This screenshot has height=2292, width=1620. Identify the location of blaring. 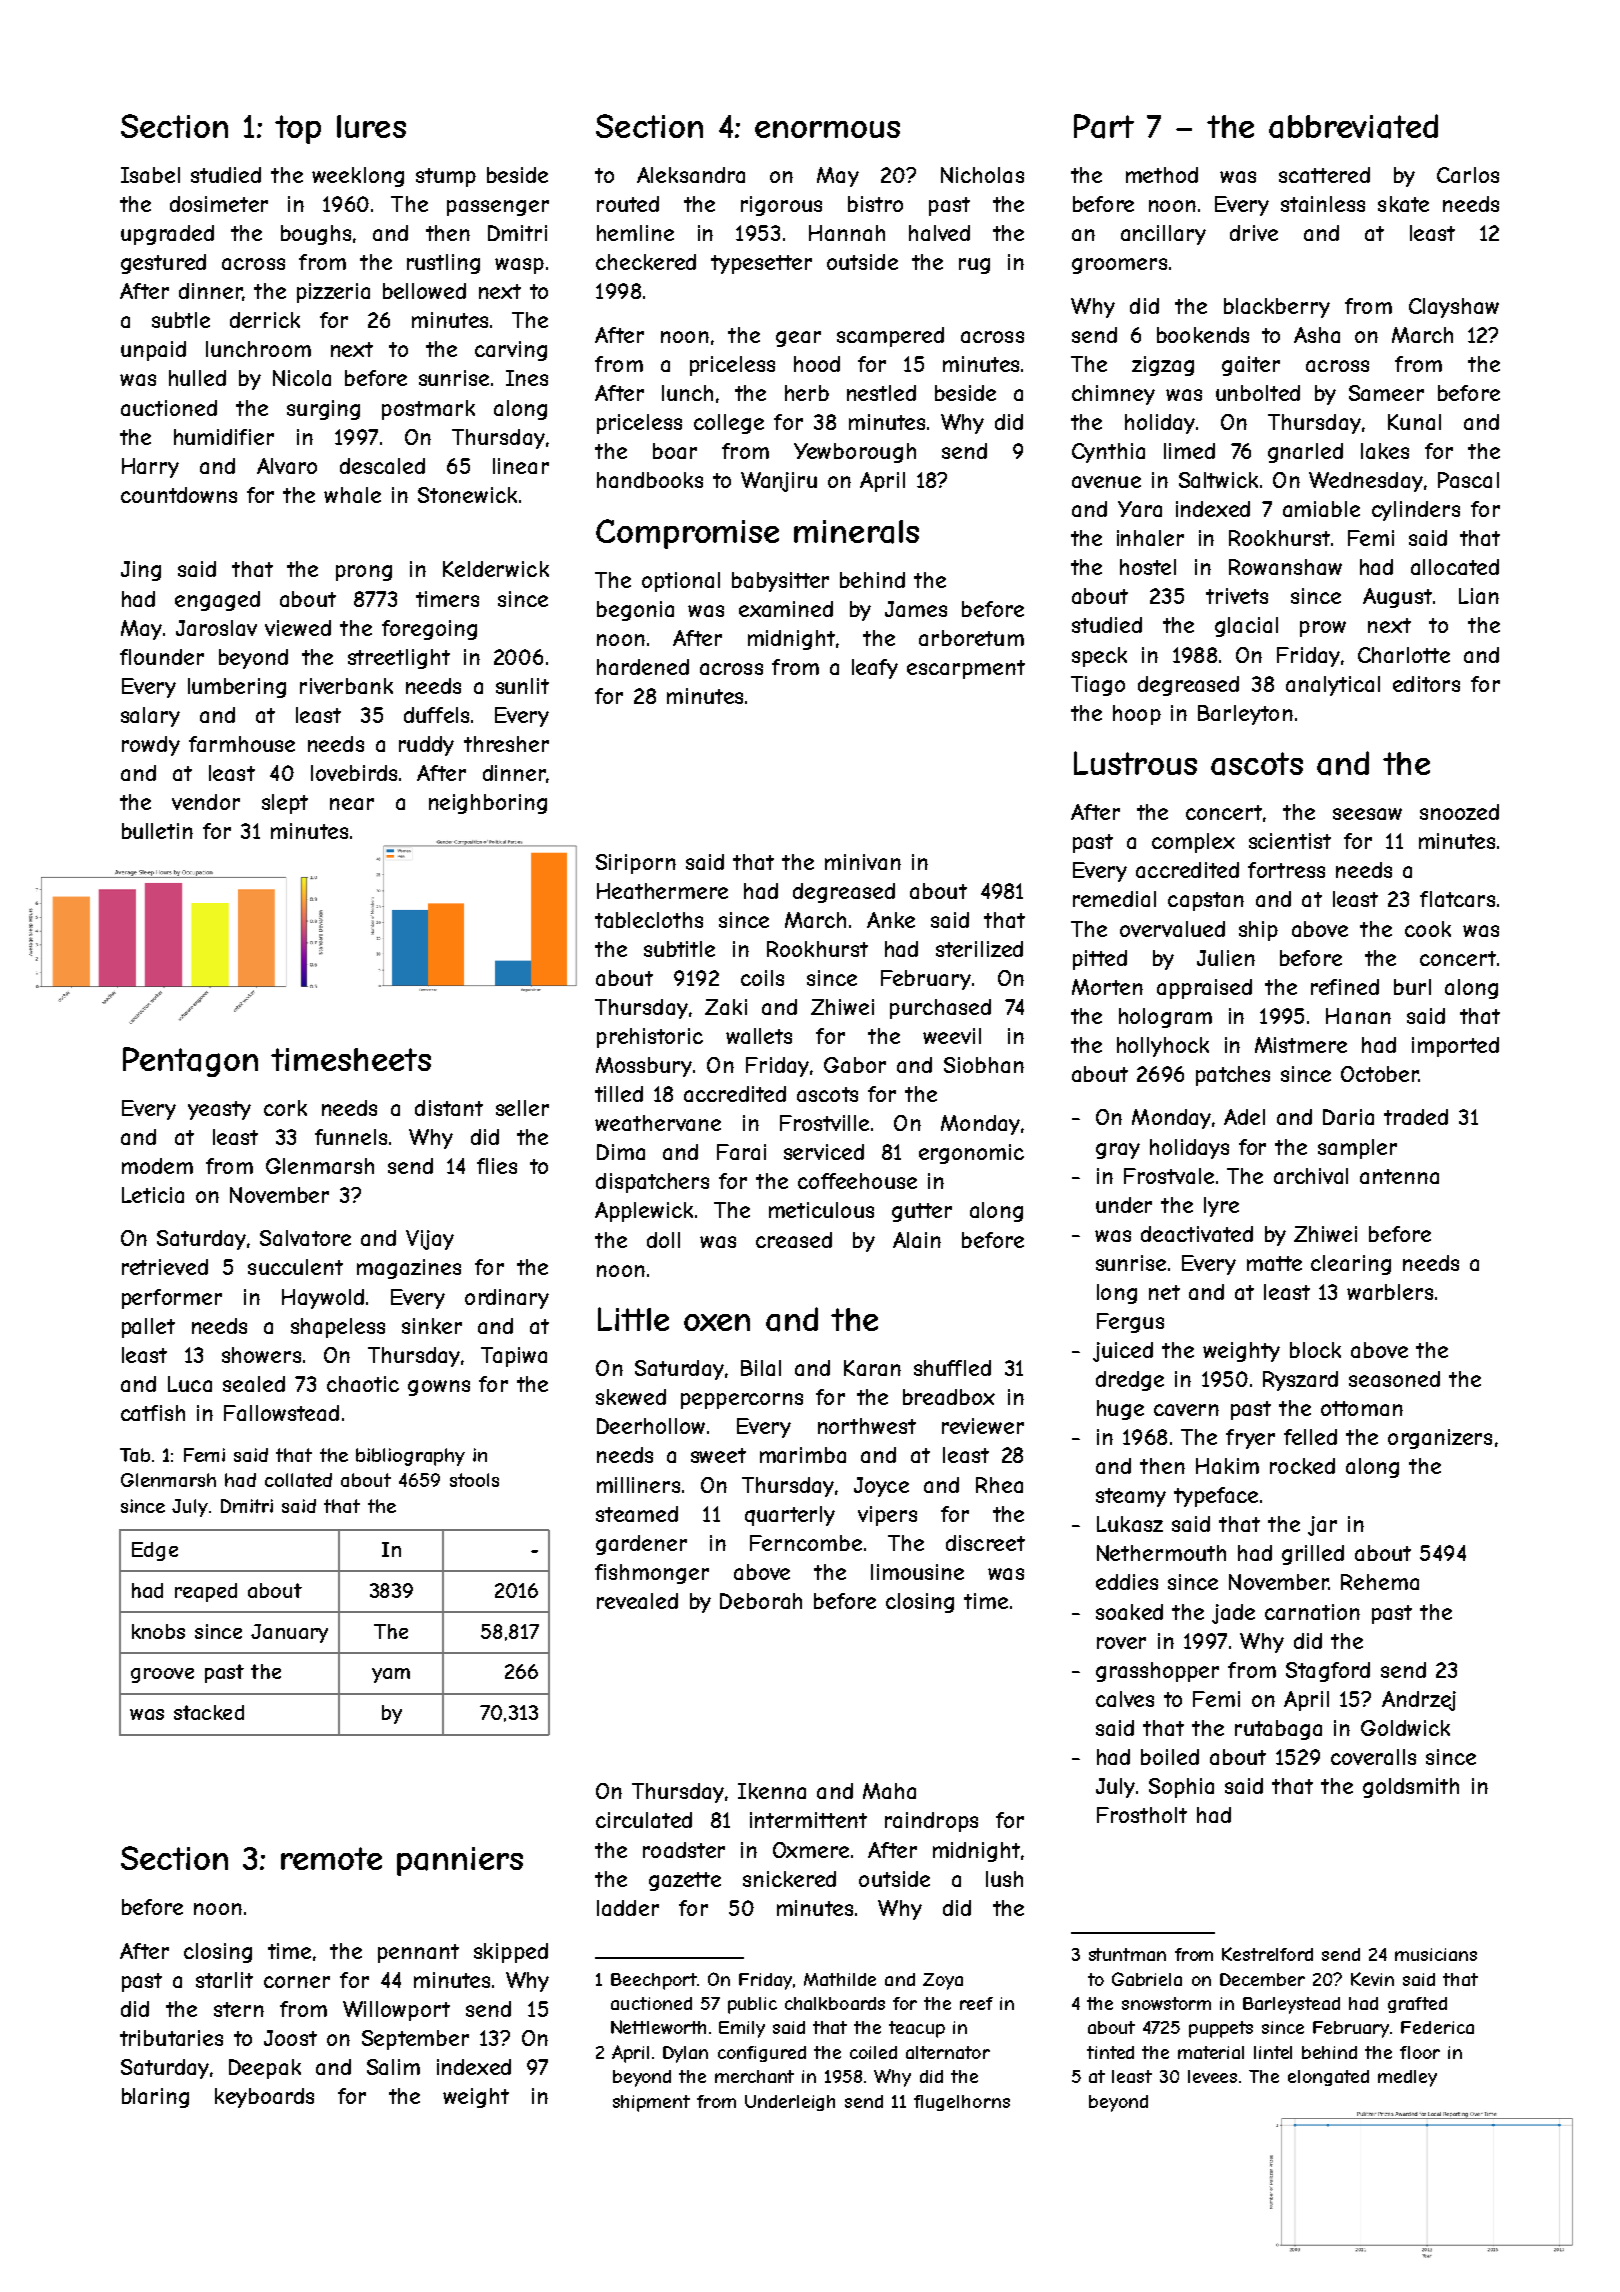
(155, 2098).
